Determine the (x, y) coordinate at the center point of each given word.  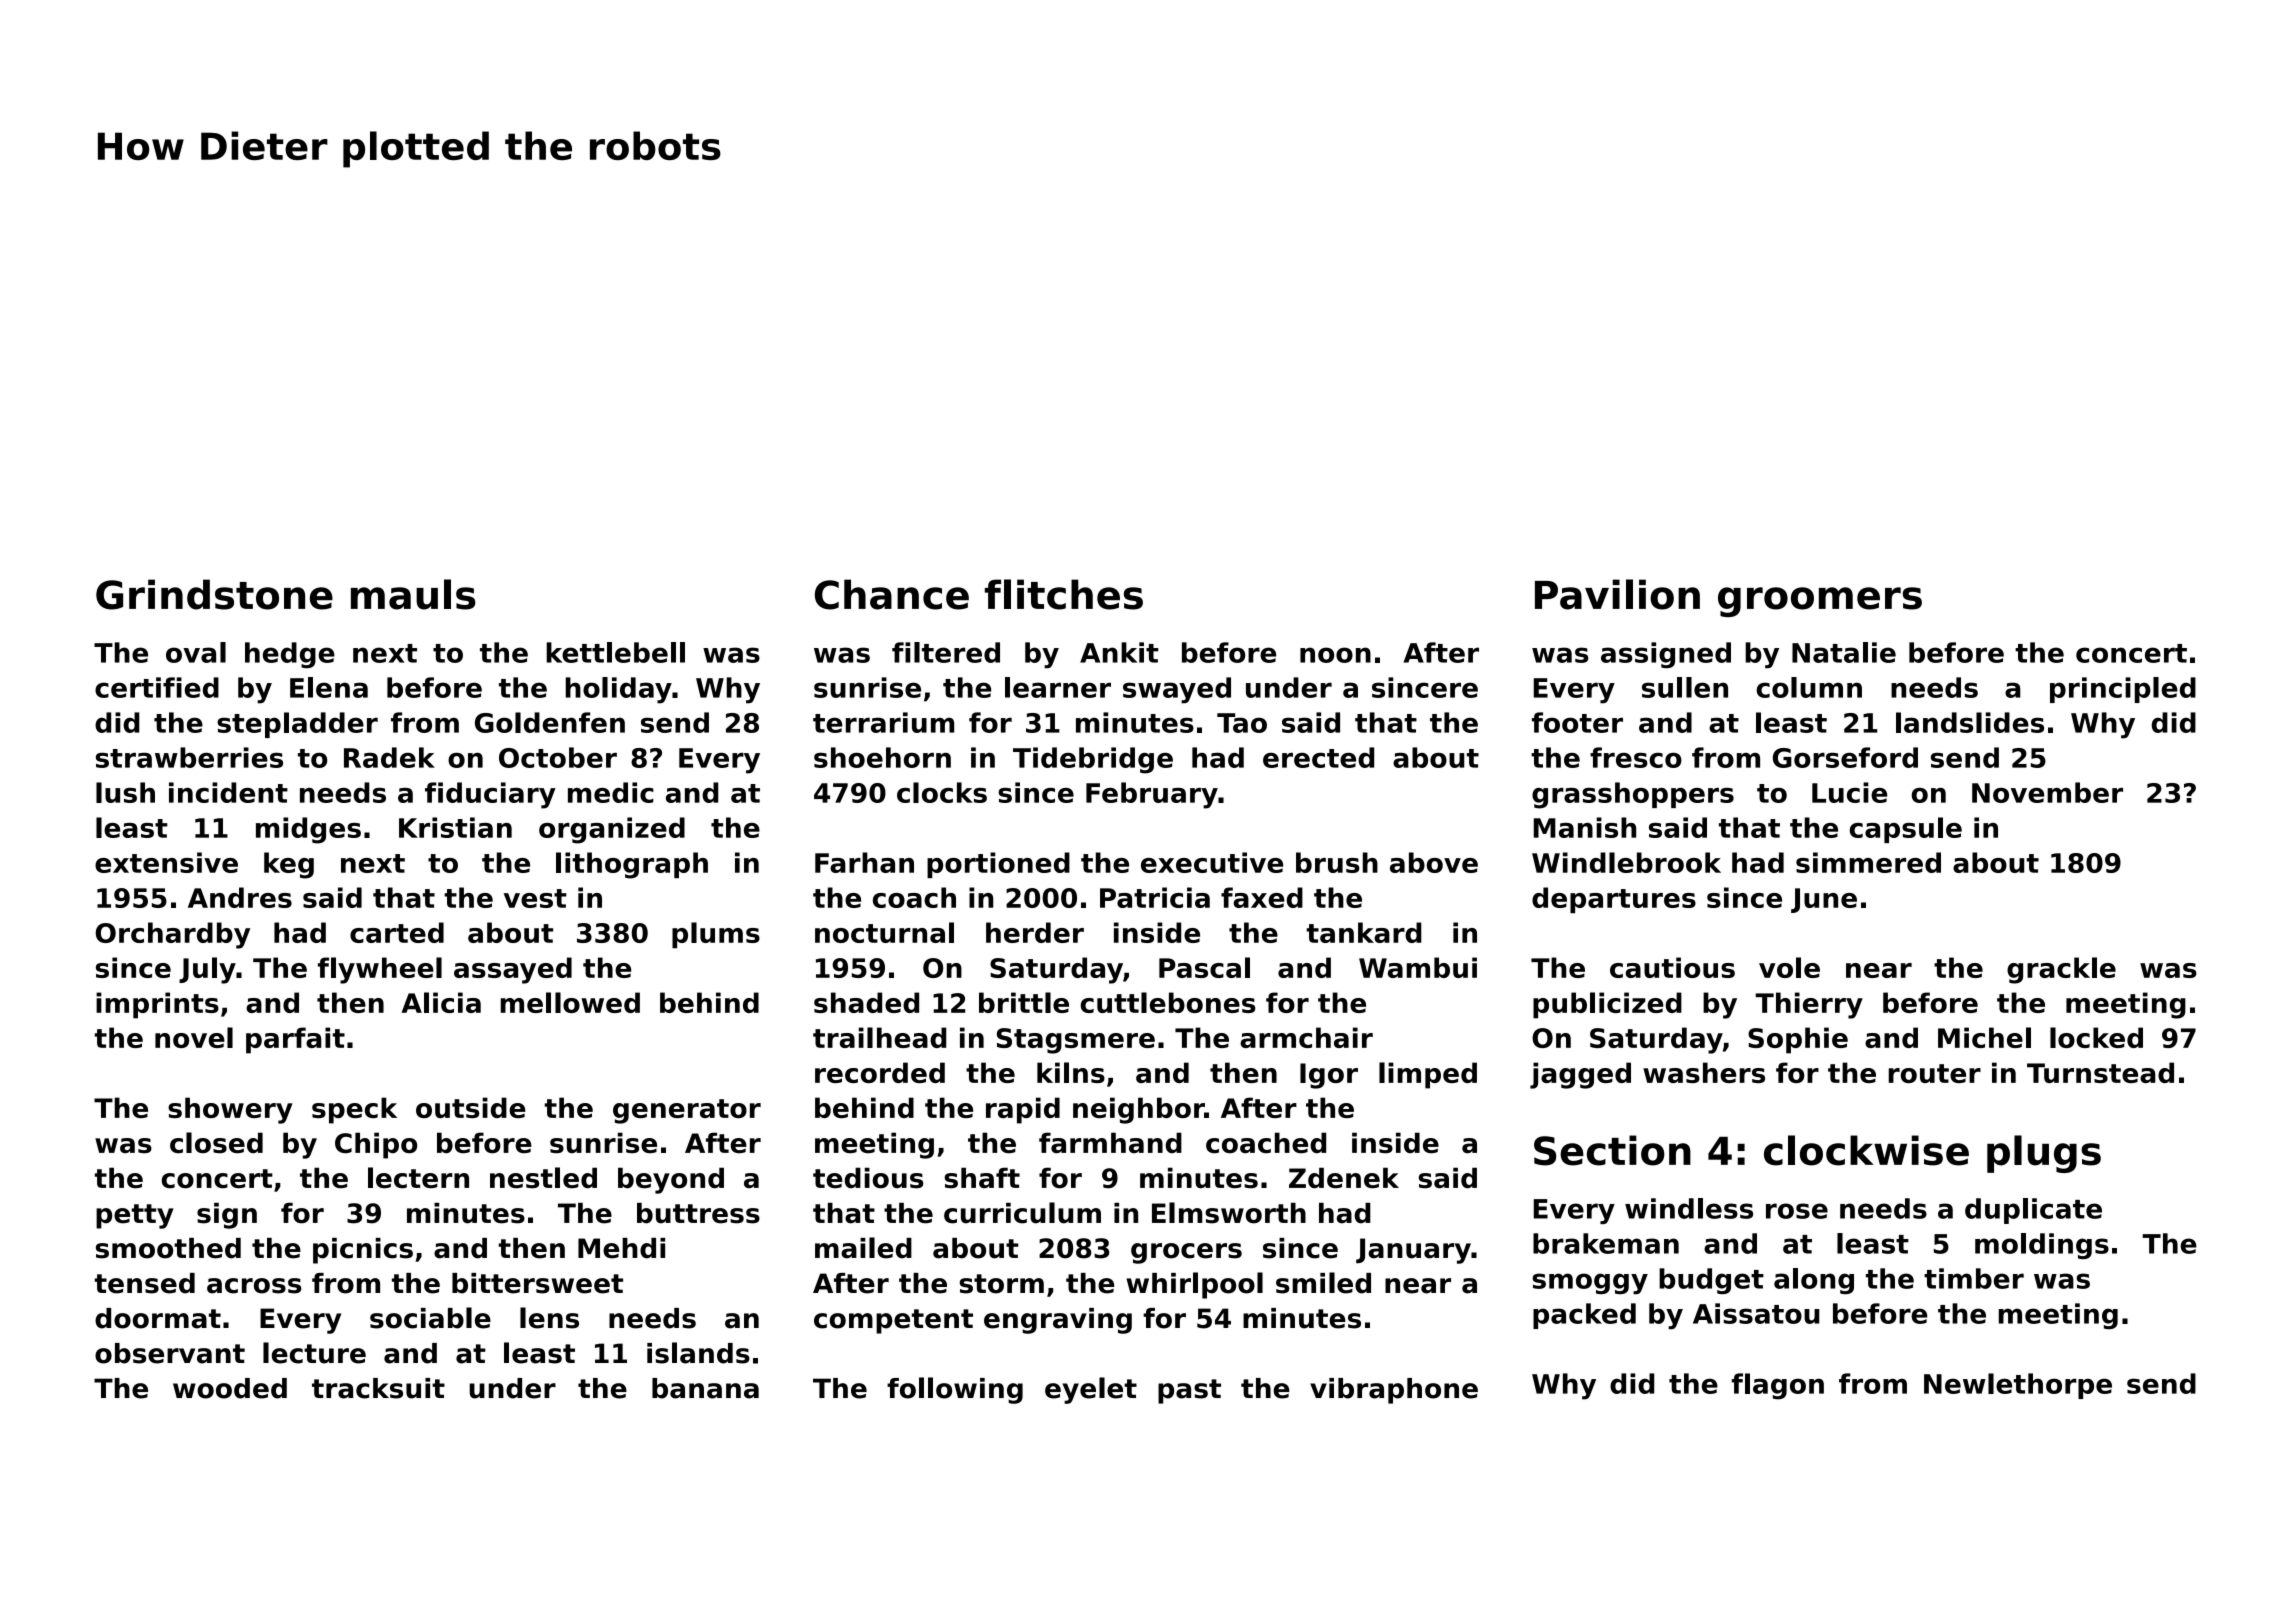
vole (1789, 967)
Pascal (1204, 967)
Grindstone (214, 594)
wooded (230, 1388)
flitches (1064, 594)
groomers (1820, 602)
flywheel (380, 970)
